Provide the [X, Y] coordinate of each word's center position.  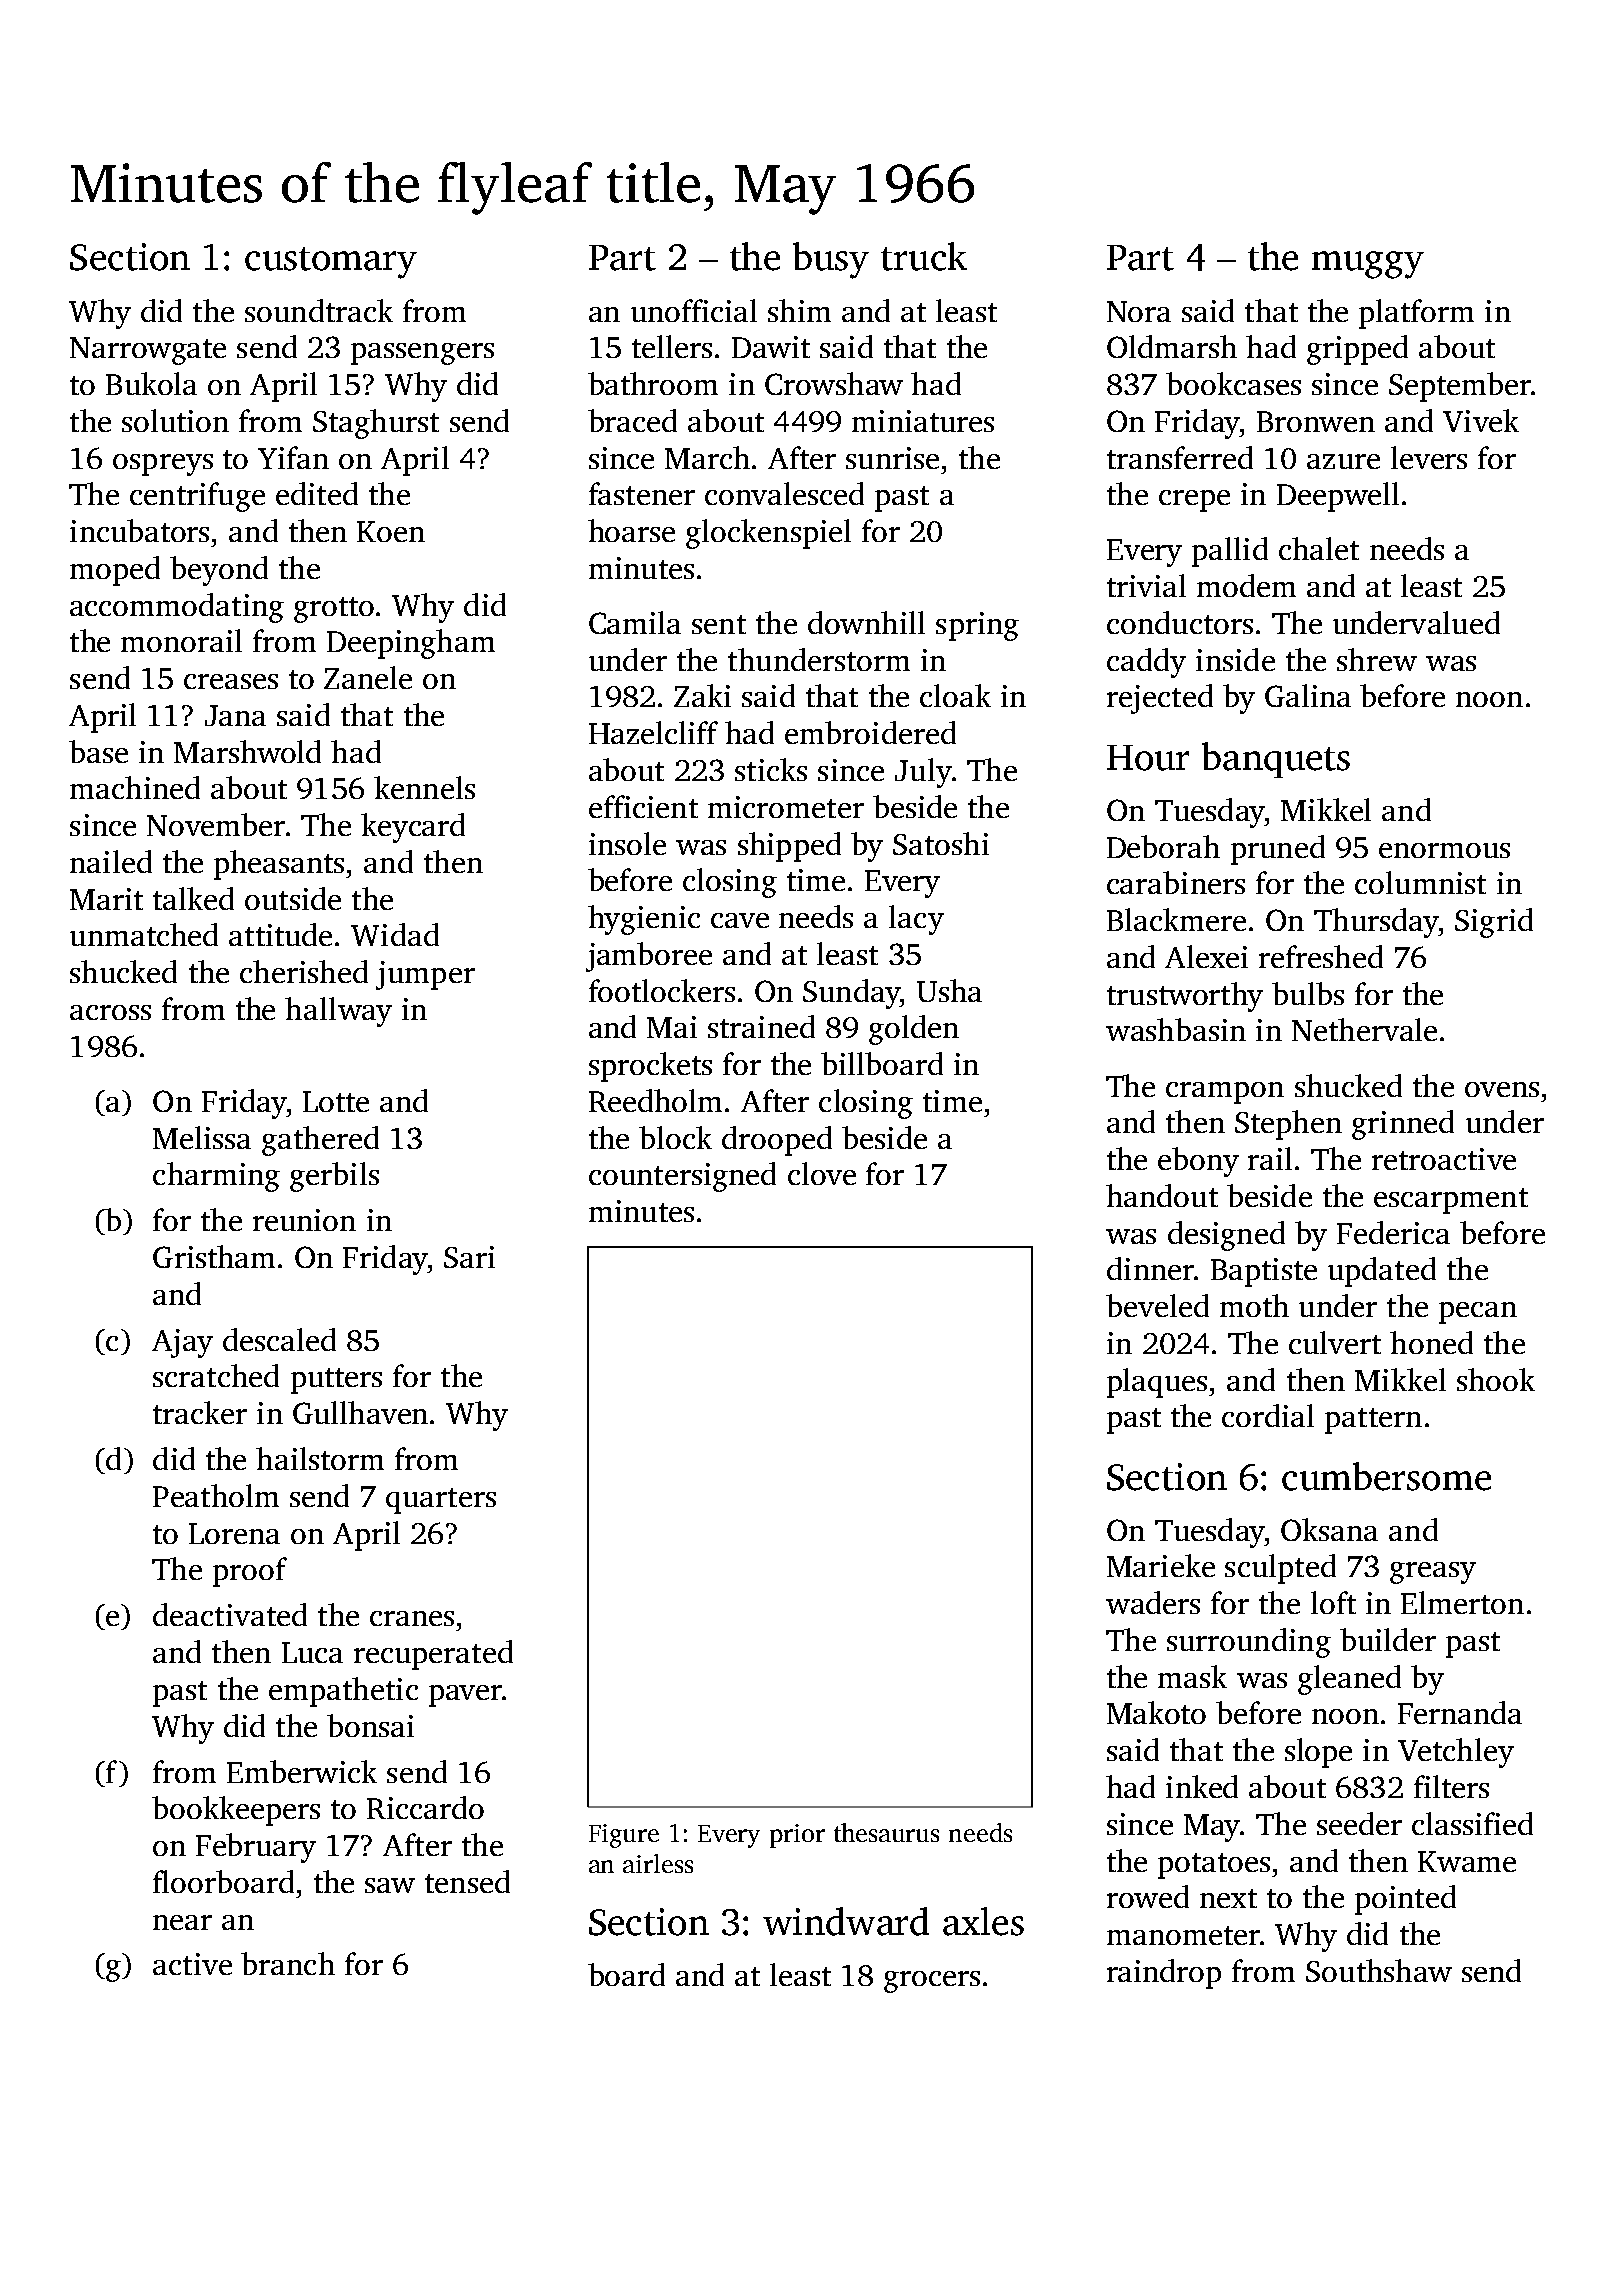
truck [924, 256]
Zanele [368, 677]
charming [216, 1177]
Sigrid [1494, 923]
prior [797, 1836]
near [182, 1922]
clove [822, 1173]
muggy [1368, 265]
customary [331, 263]
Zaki [702, 695]
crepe [1194, 501]
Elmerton [1462, 1602]
